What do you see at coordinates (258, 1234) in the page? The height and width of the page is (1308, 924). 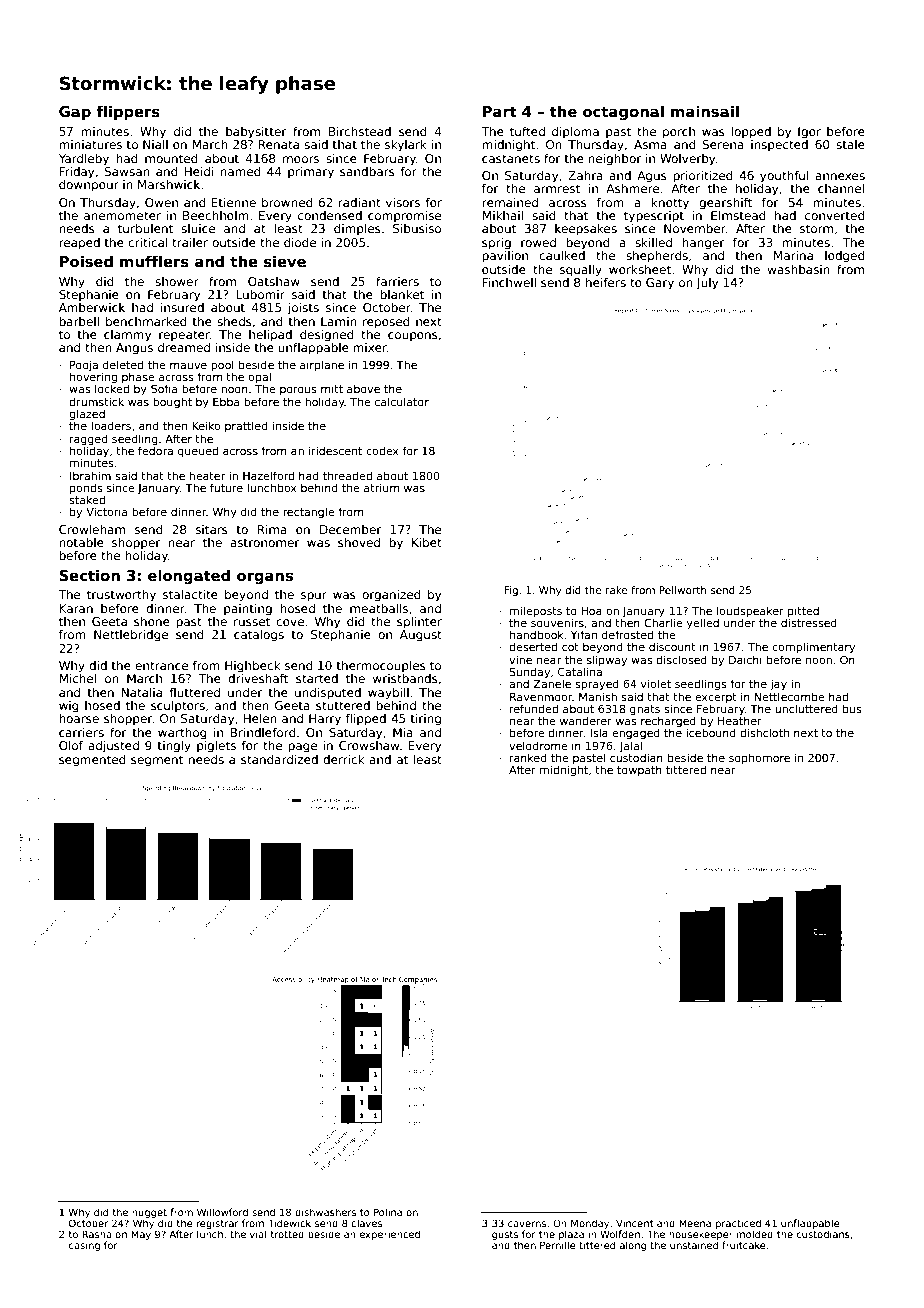 I see `vial` at bounding box center [258, 1234].
